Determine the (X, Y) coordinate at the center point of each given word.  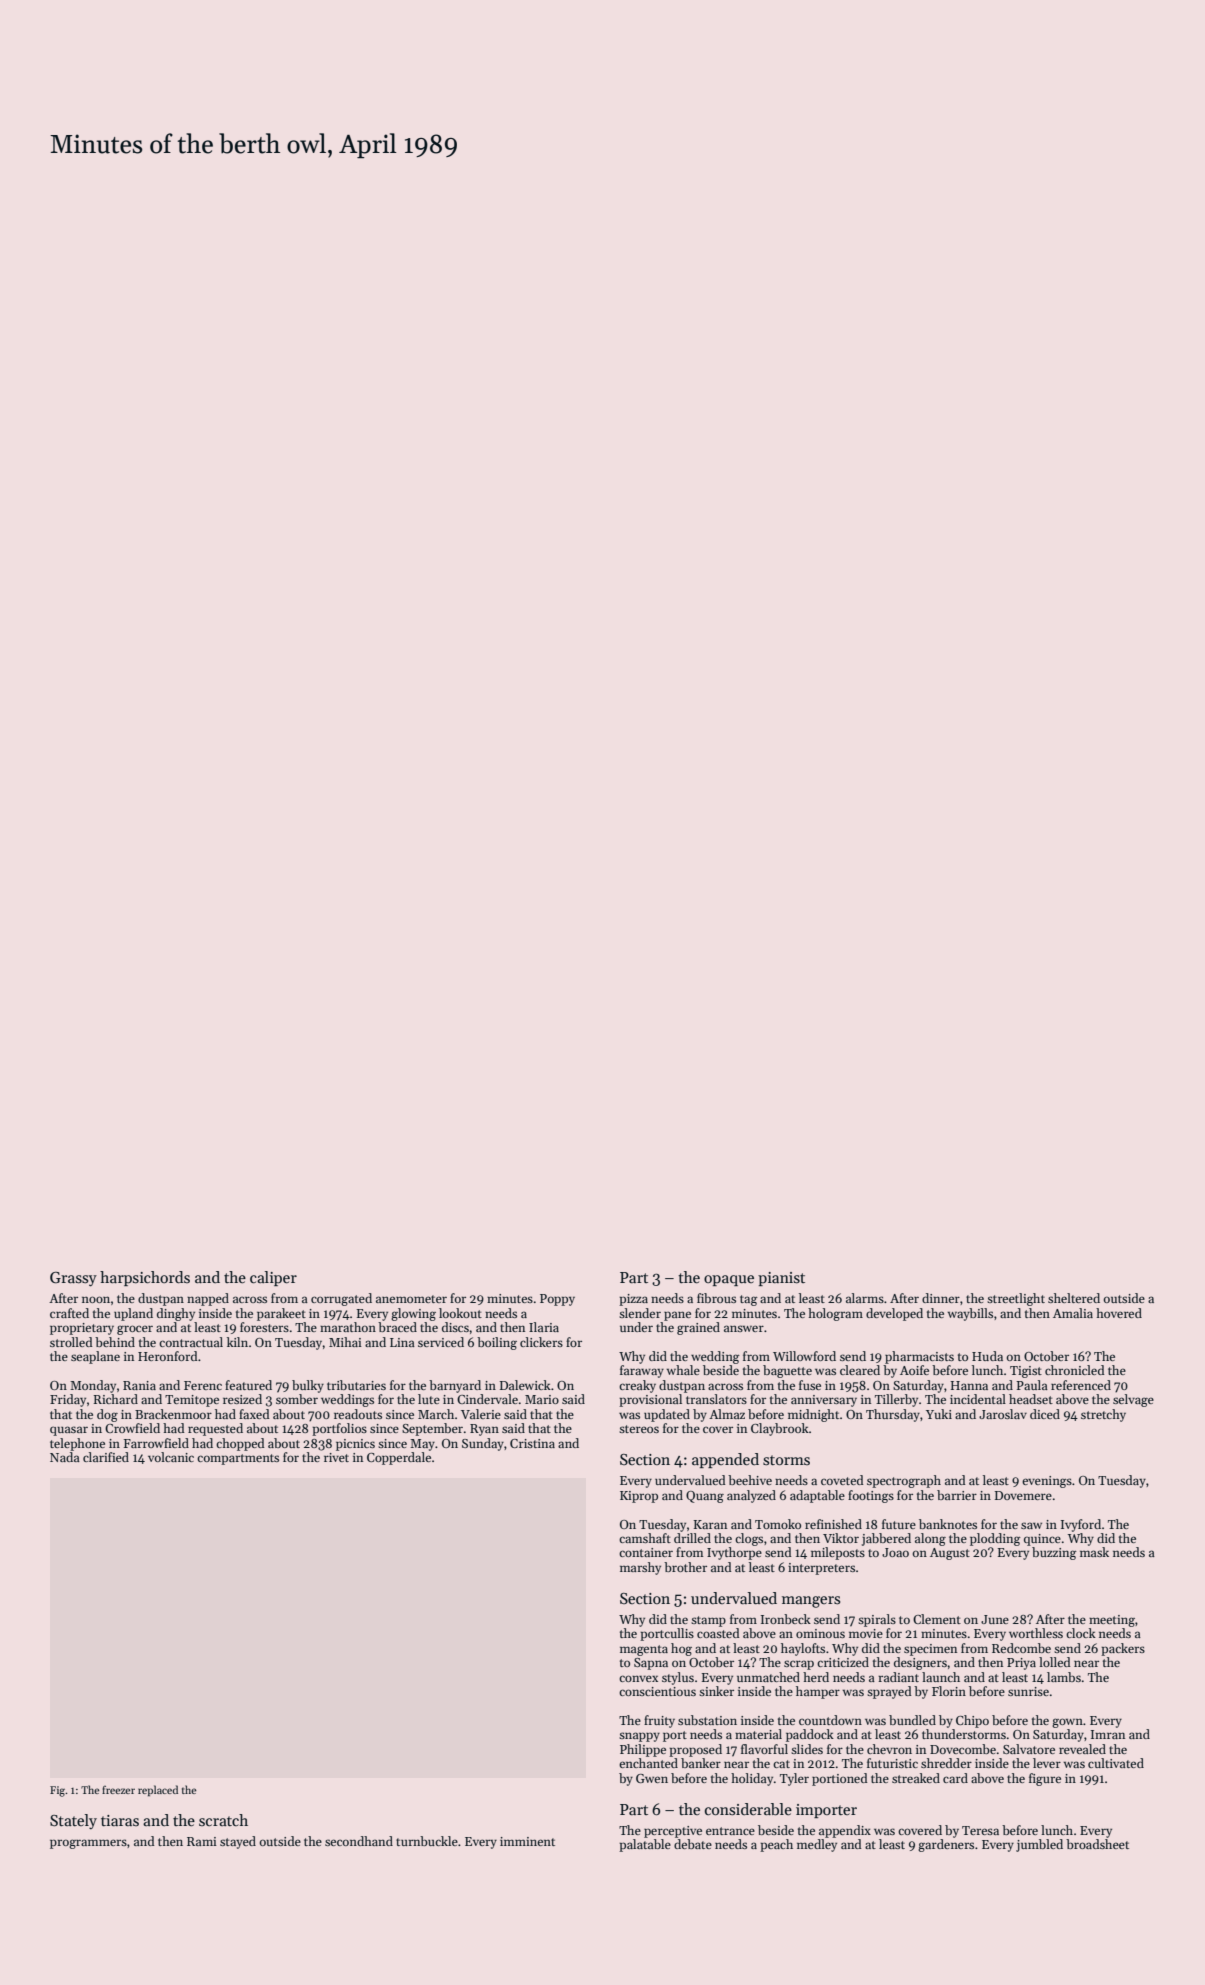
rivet (336, 1457)
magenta (644, 1650)
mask (1094, 1552)
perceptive (673, 1832)
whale (683, 1370)
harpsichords (145, 1278)
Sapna (651, 1664)
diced (1045, 1414)
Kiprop (639, 1497)
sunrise (1028, 1691)
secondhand (359, 1841)
